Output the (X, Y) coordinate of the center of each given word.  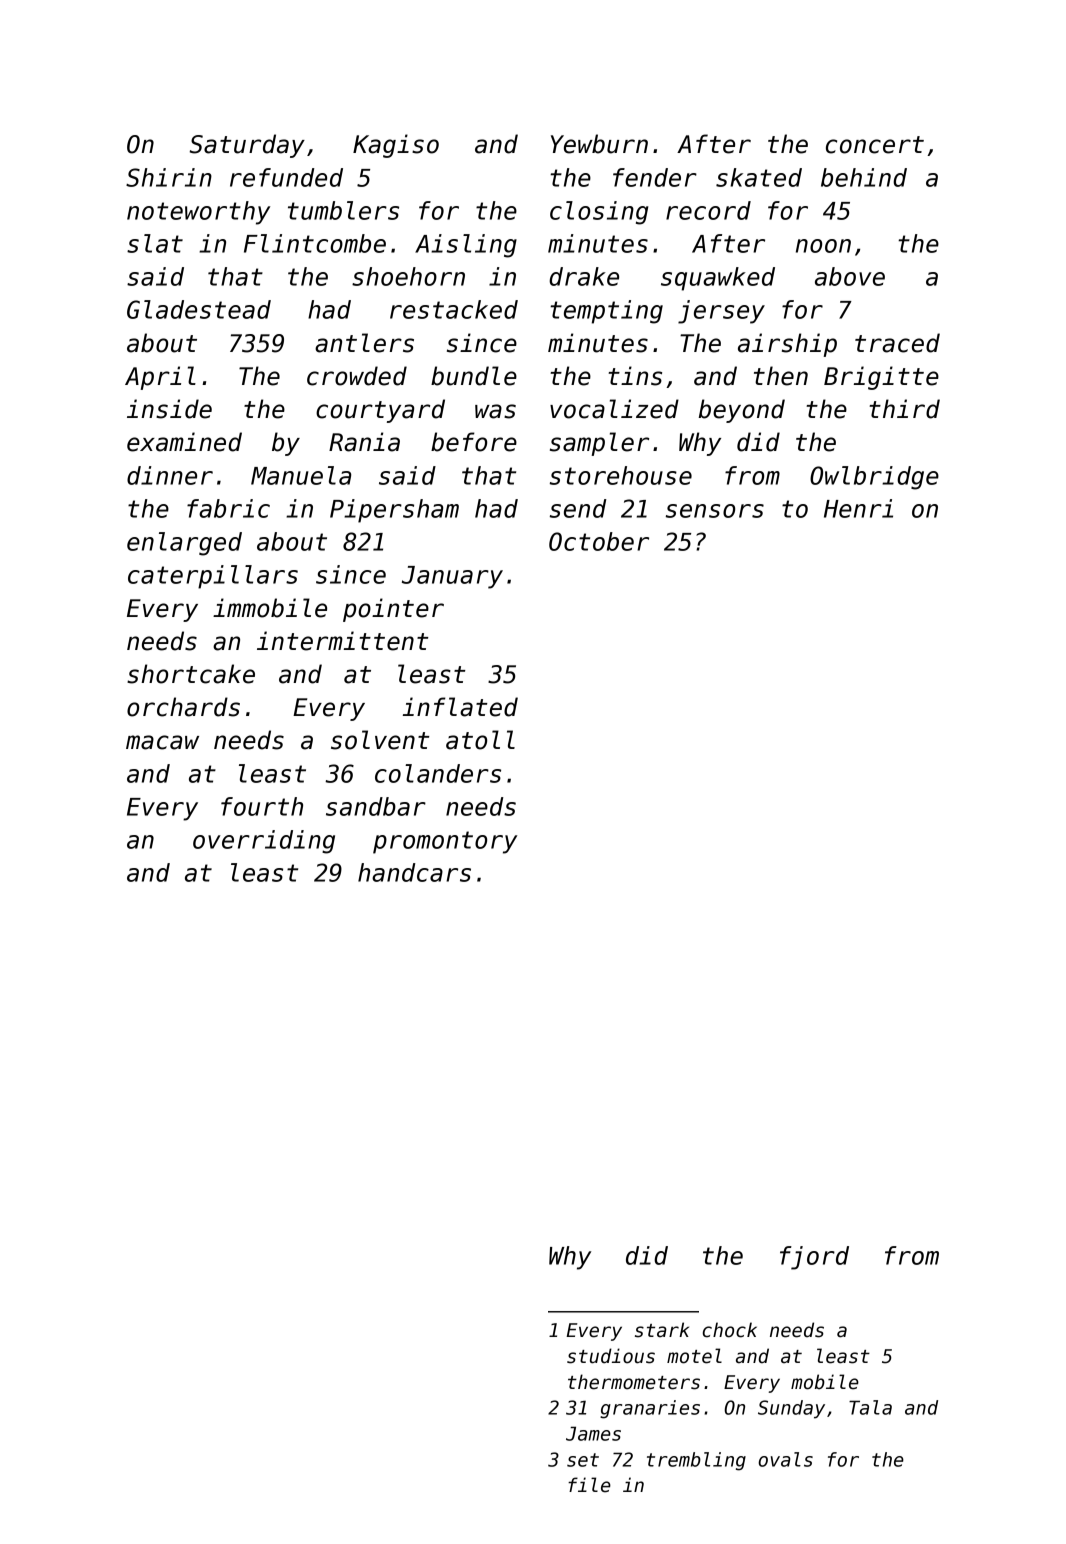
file (589, 1485)
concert (875, 145)
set (583, 1460)
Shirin (169, 177)
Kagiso (396, 146)
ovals (785, 1459)
